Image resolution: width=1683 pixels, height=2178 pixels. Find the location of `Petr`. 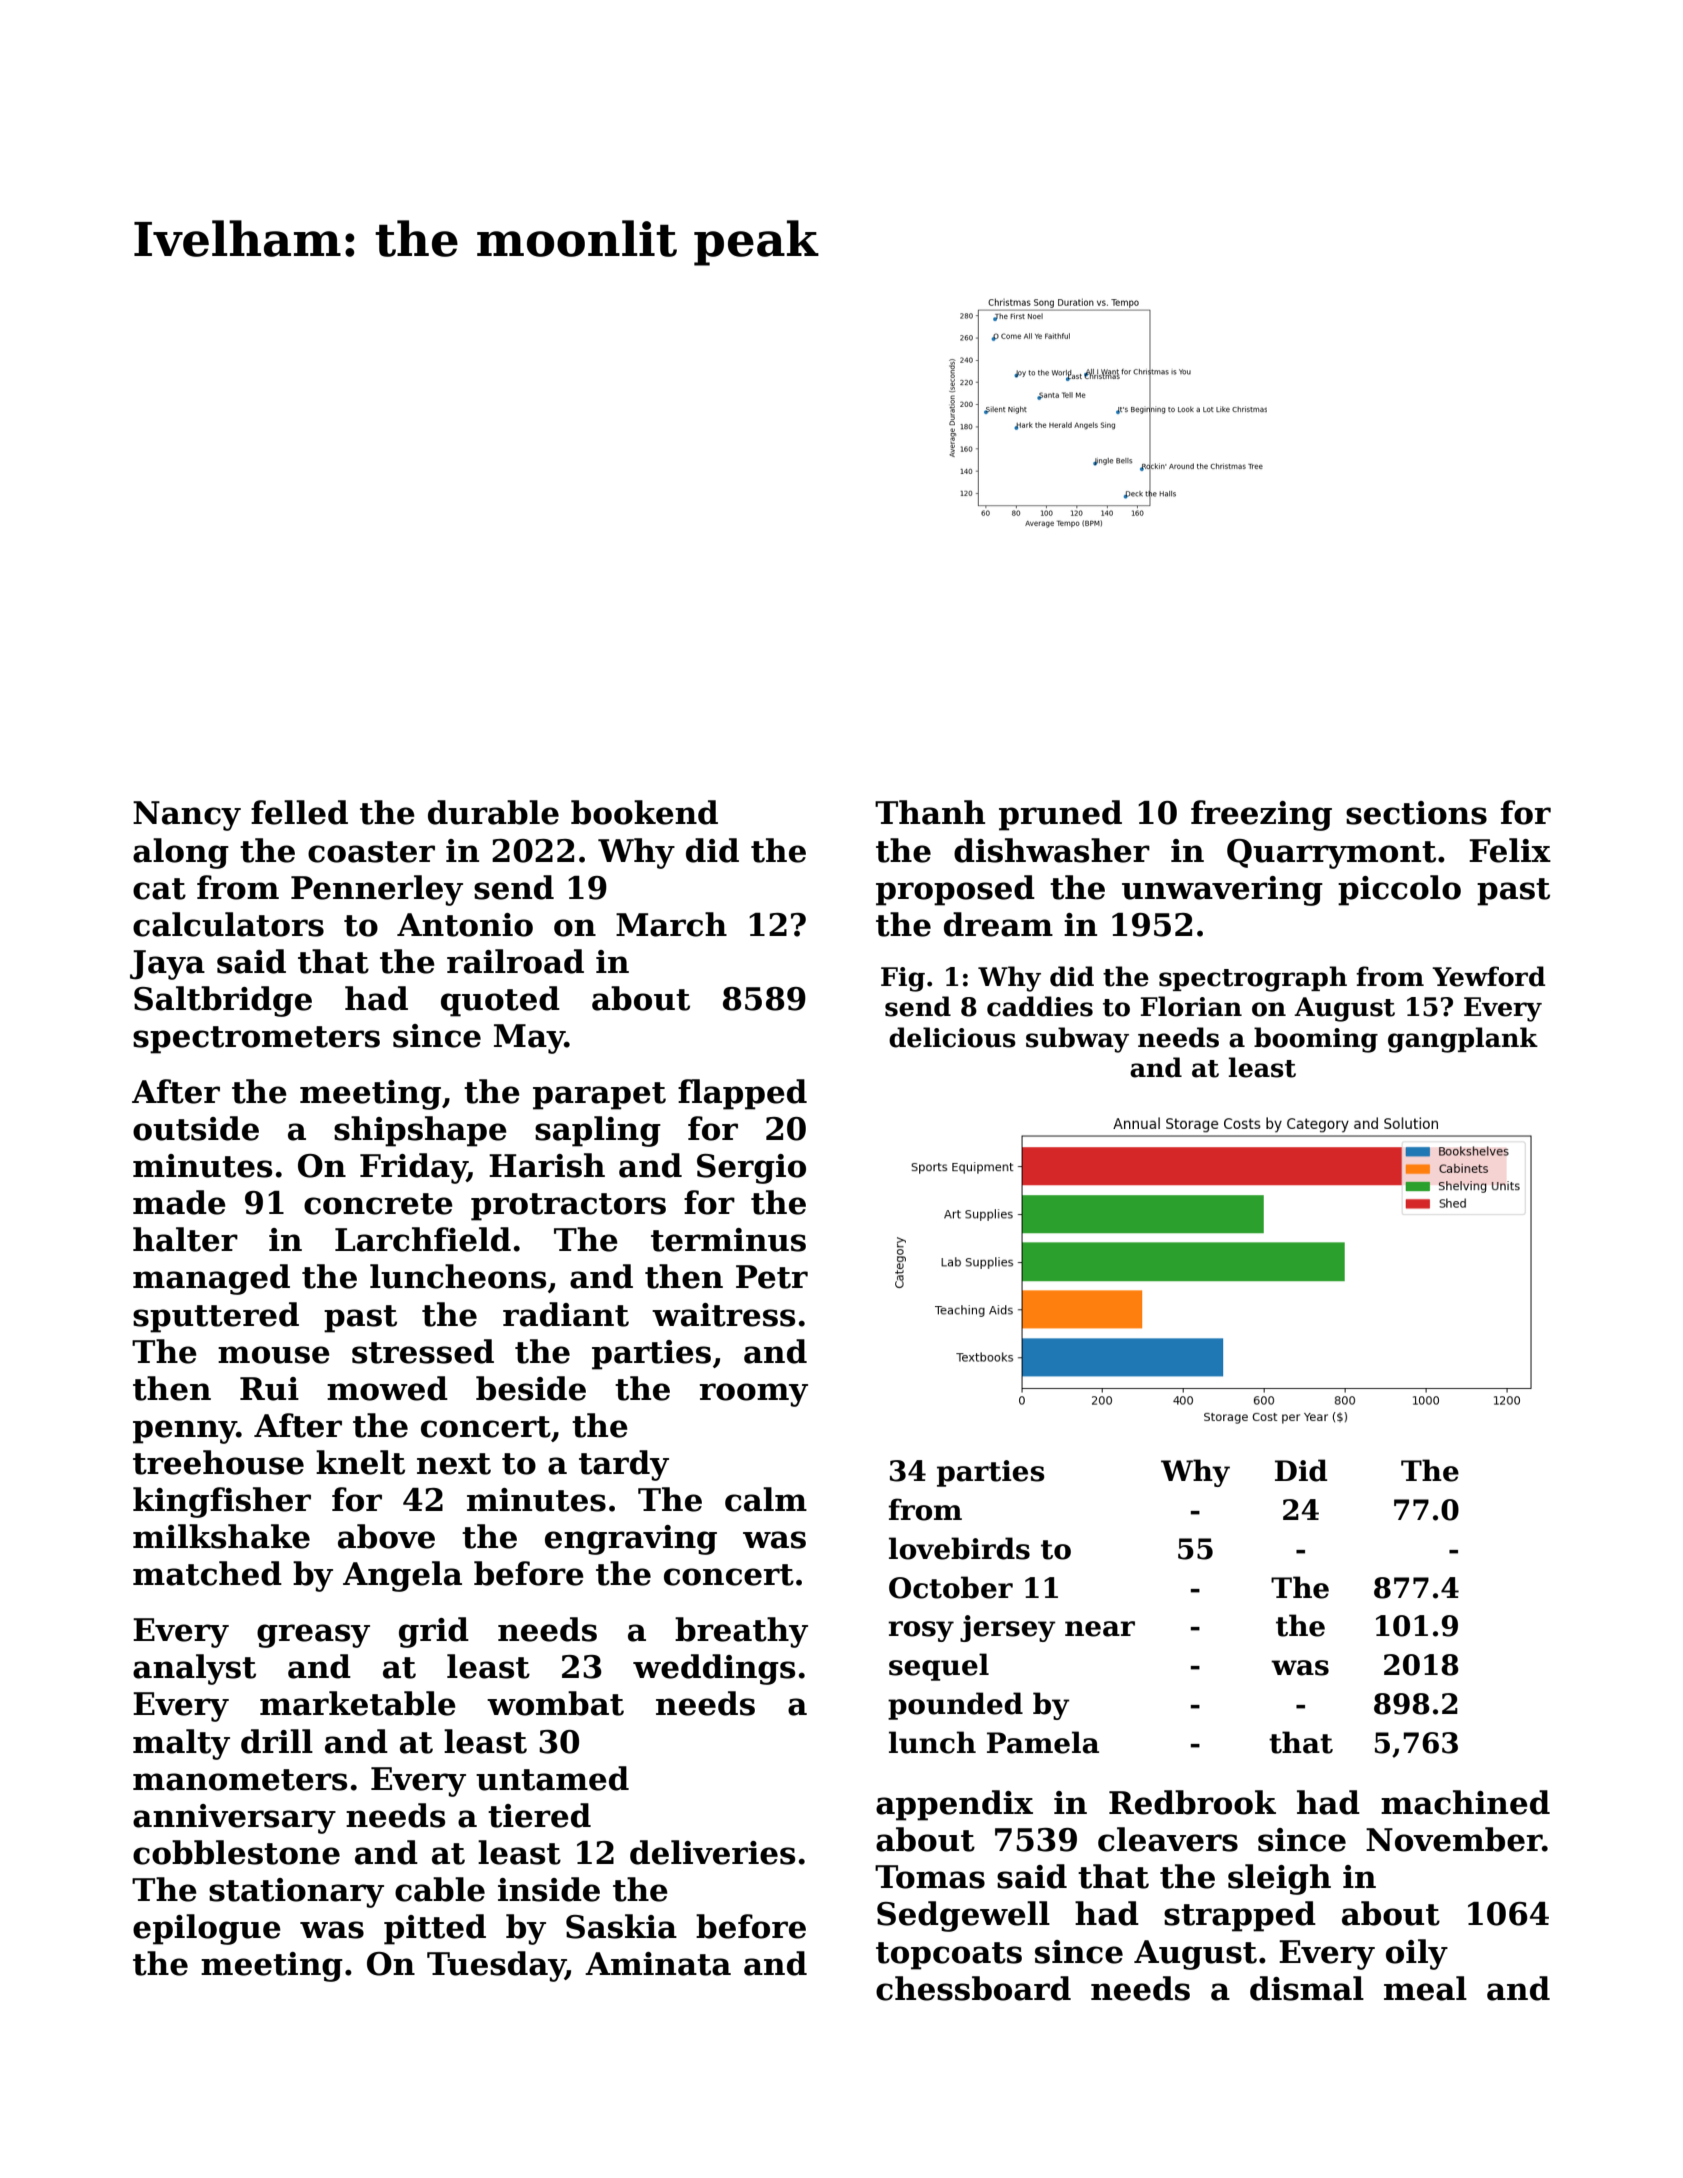

Petr is located at coordinates (772, 1277).
